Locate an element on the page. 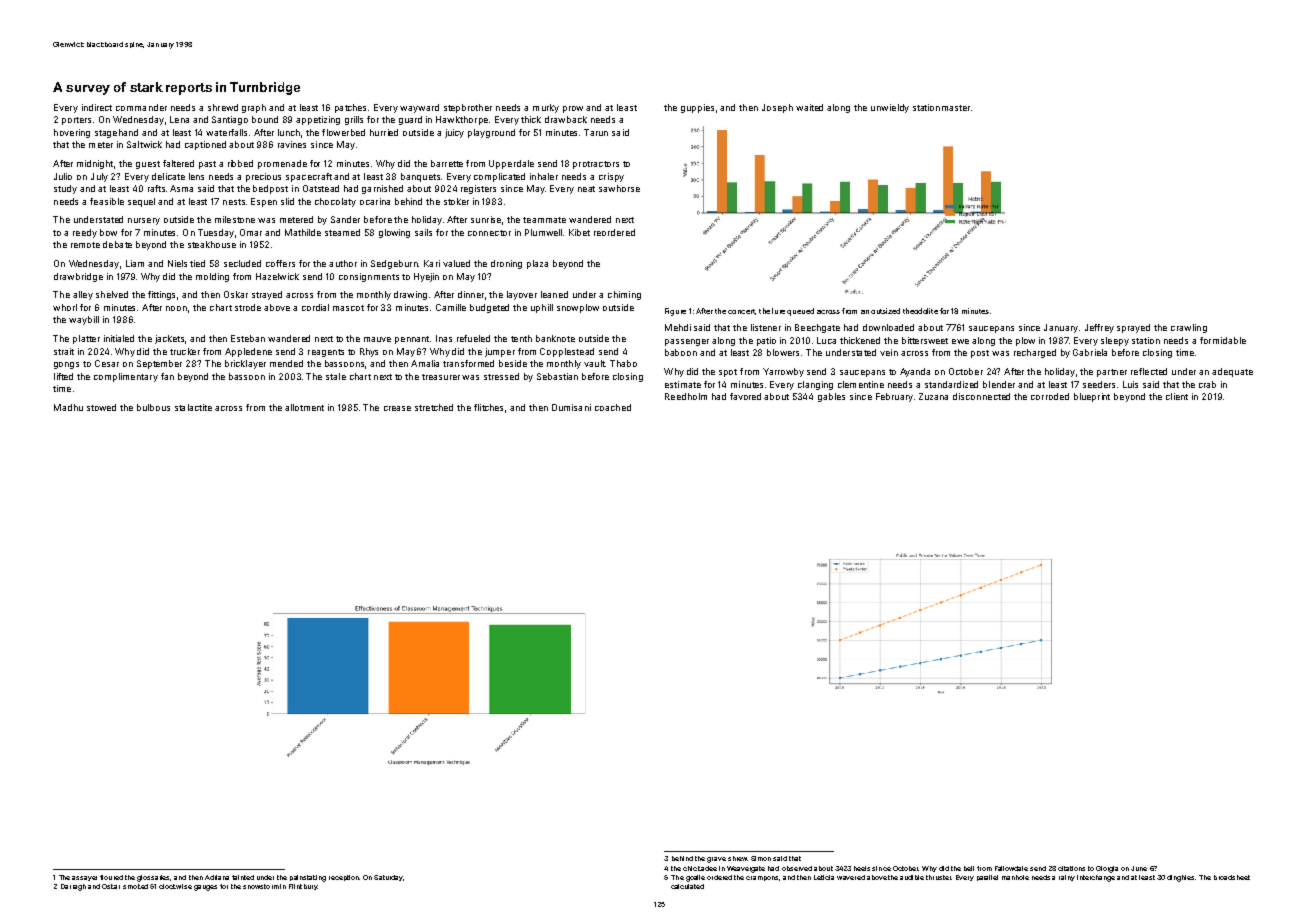 This document has width=1308, height=924. unwieldy is located at coordinates (890, 108).
